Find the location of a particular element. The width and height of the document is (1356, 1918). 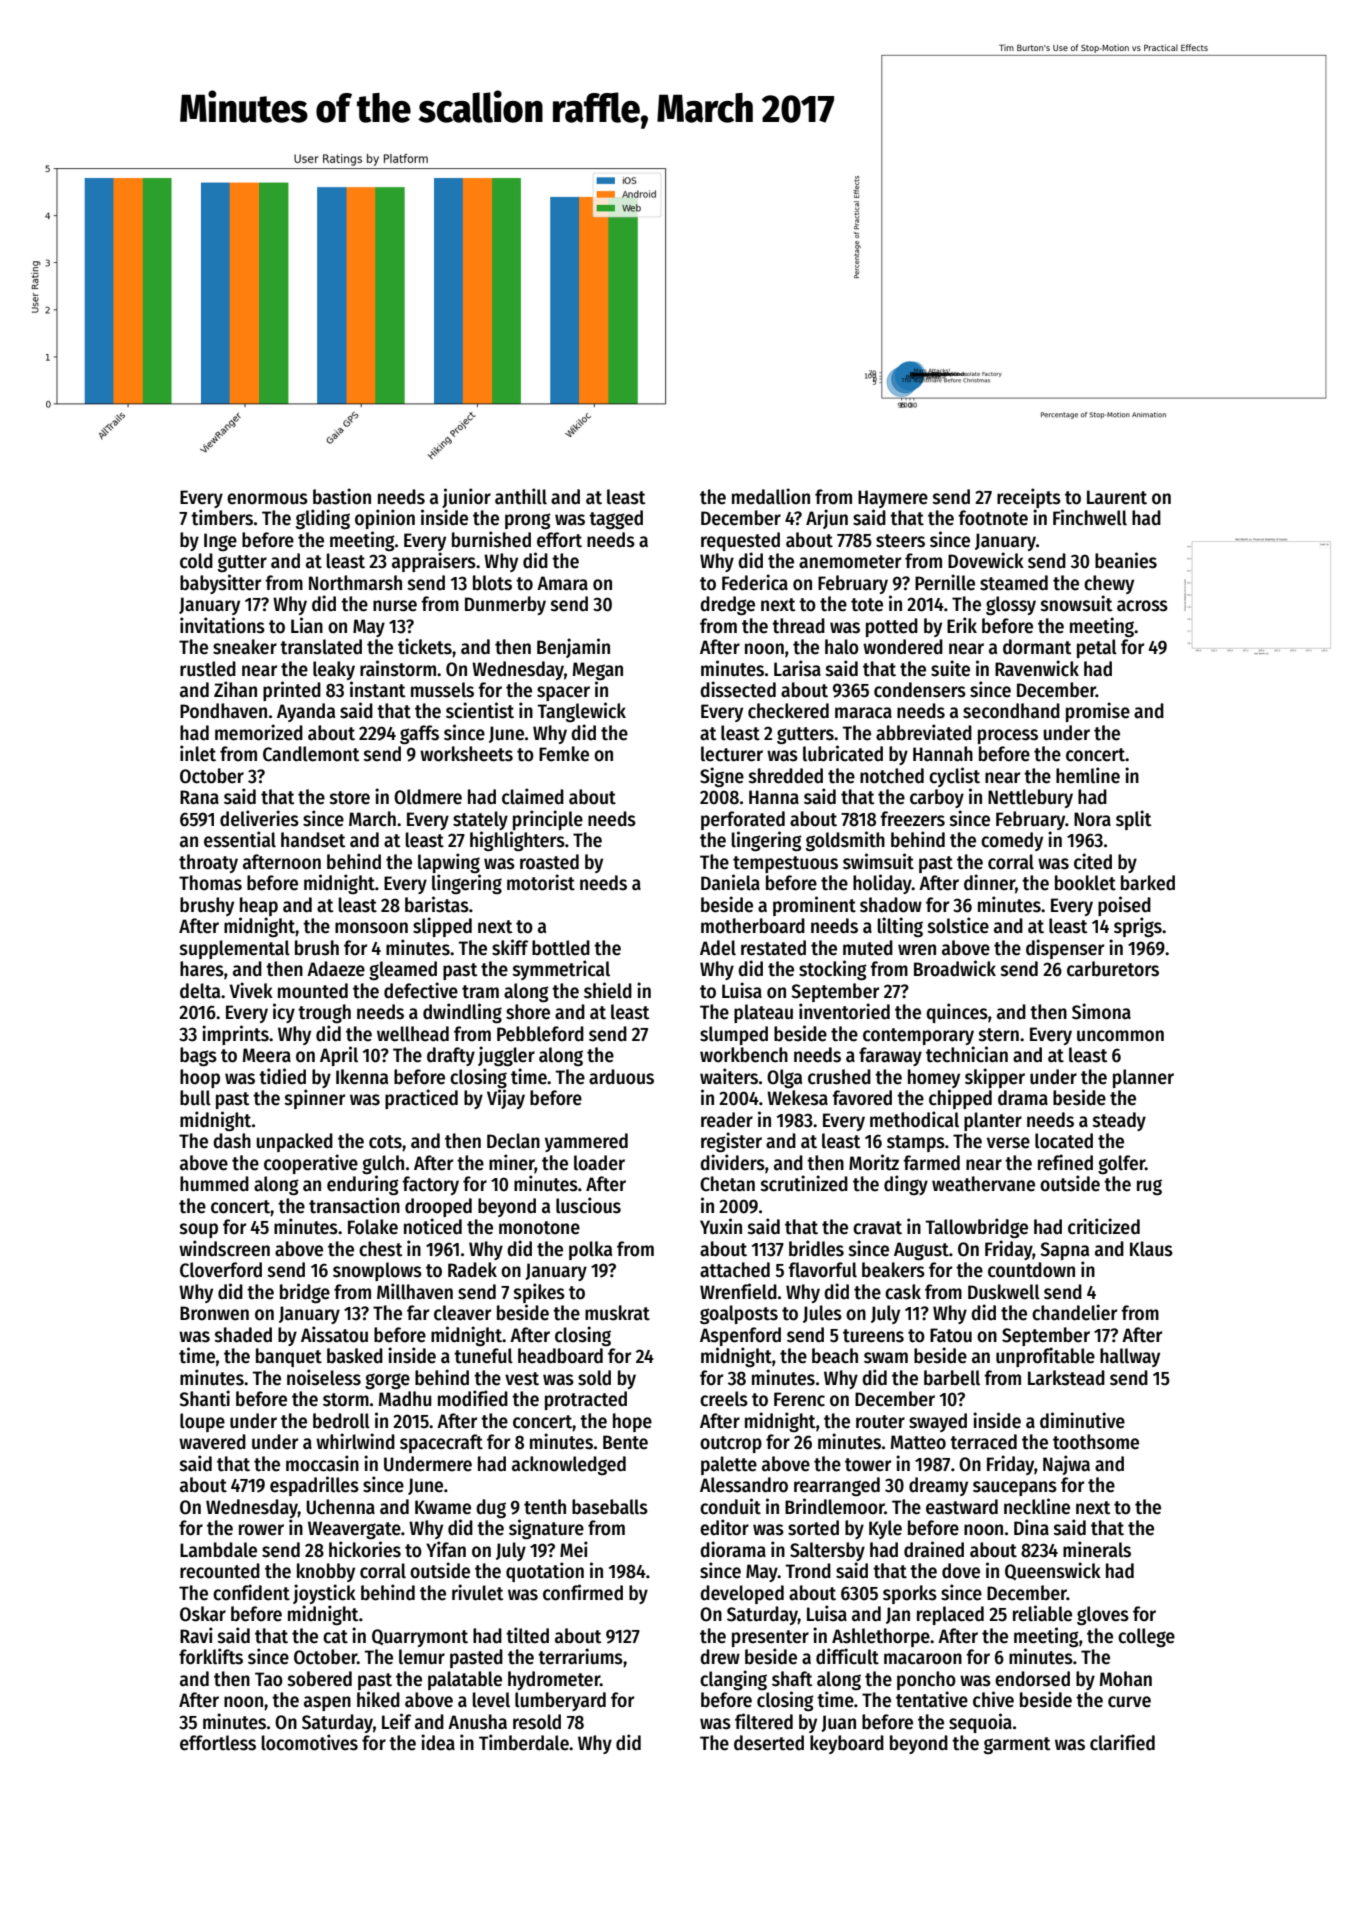

planner is located at coordinates (1143, 1078).
